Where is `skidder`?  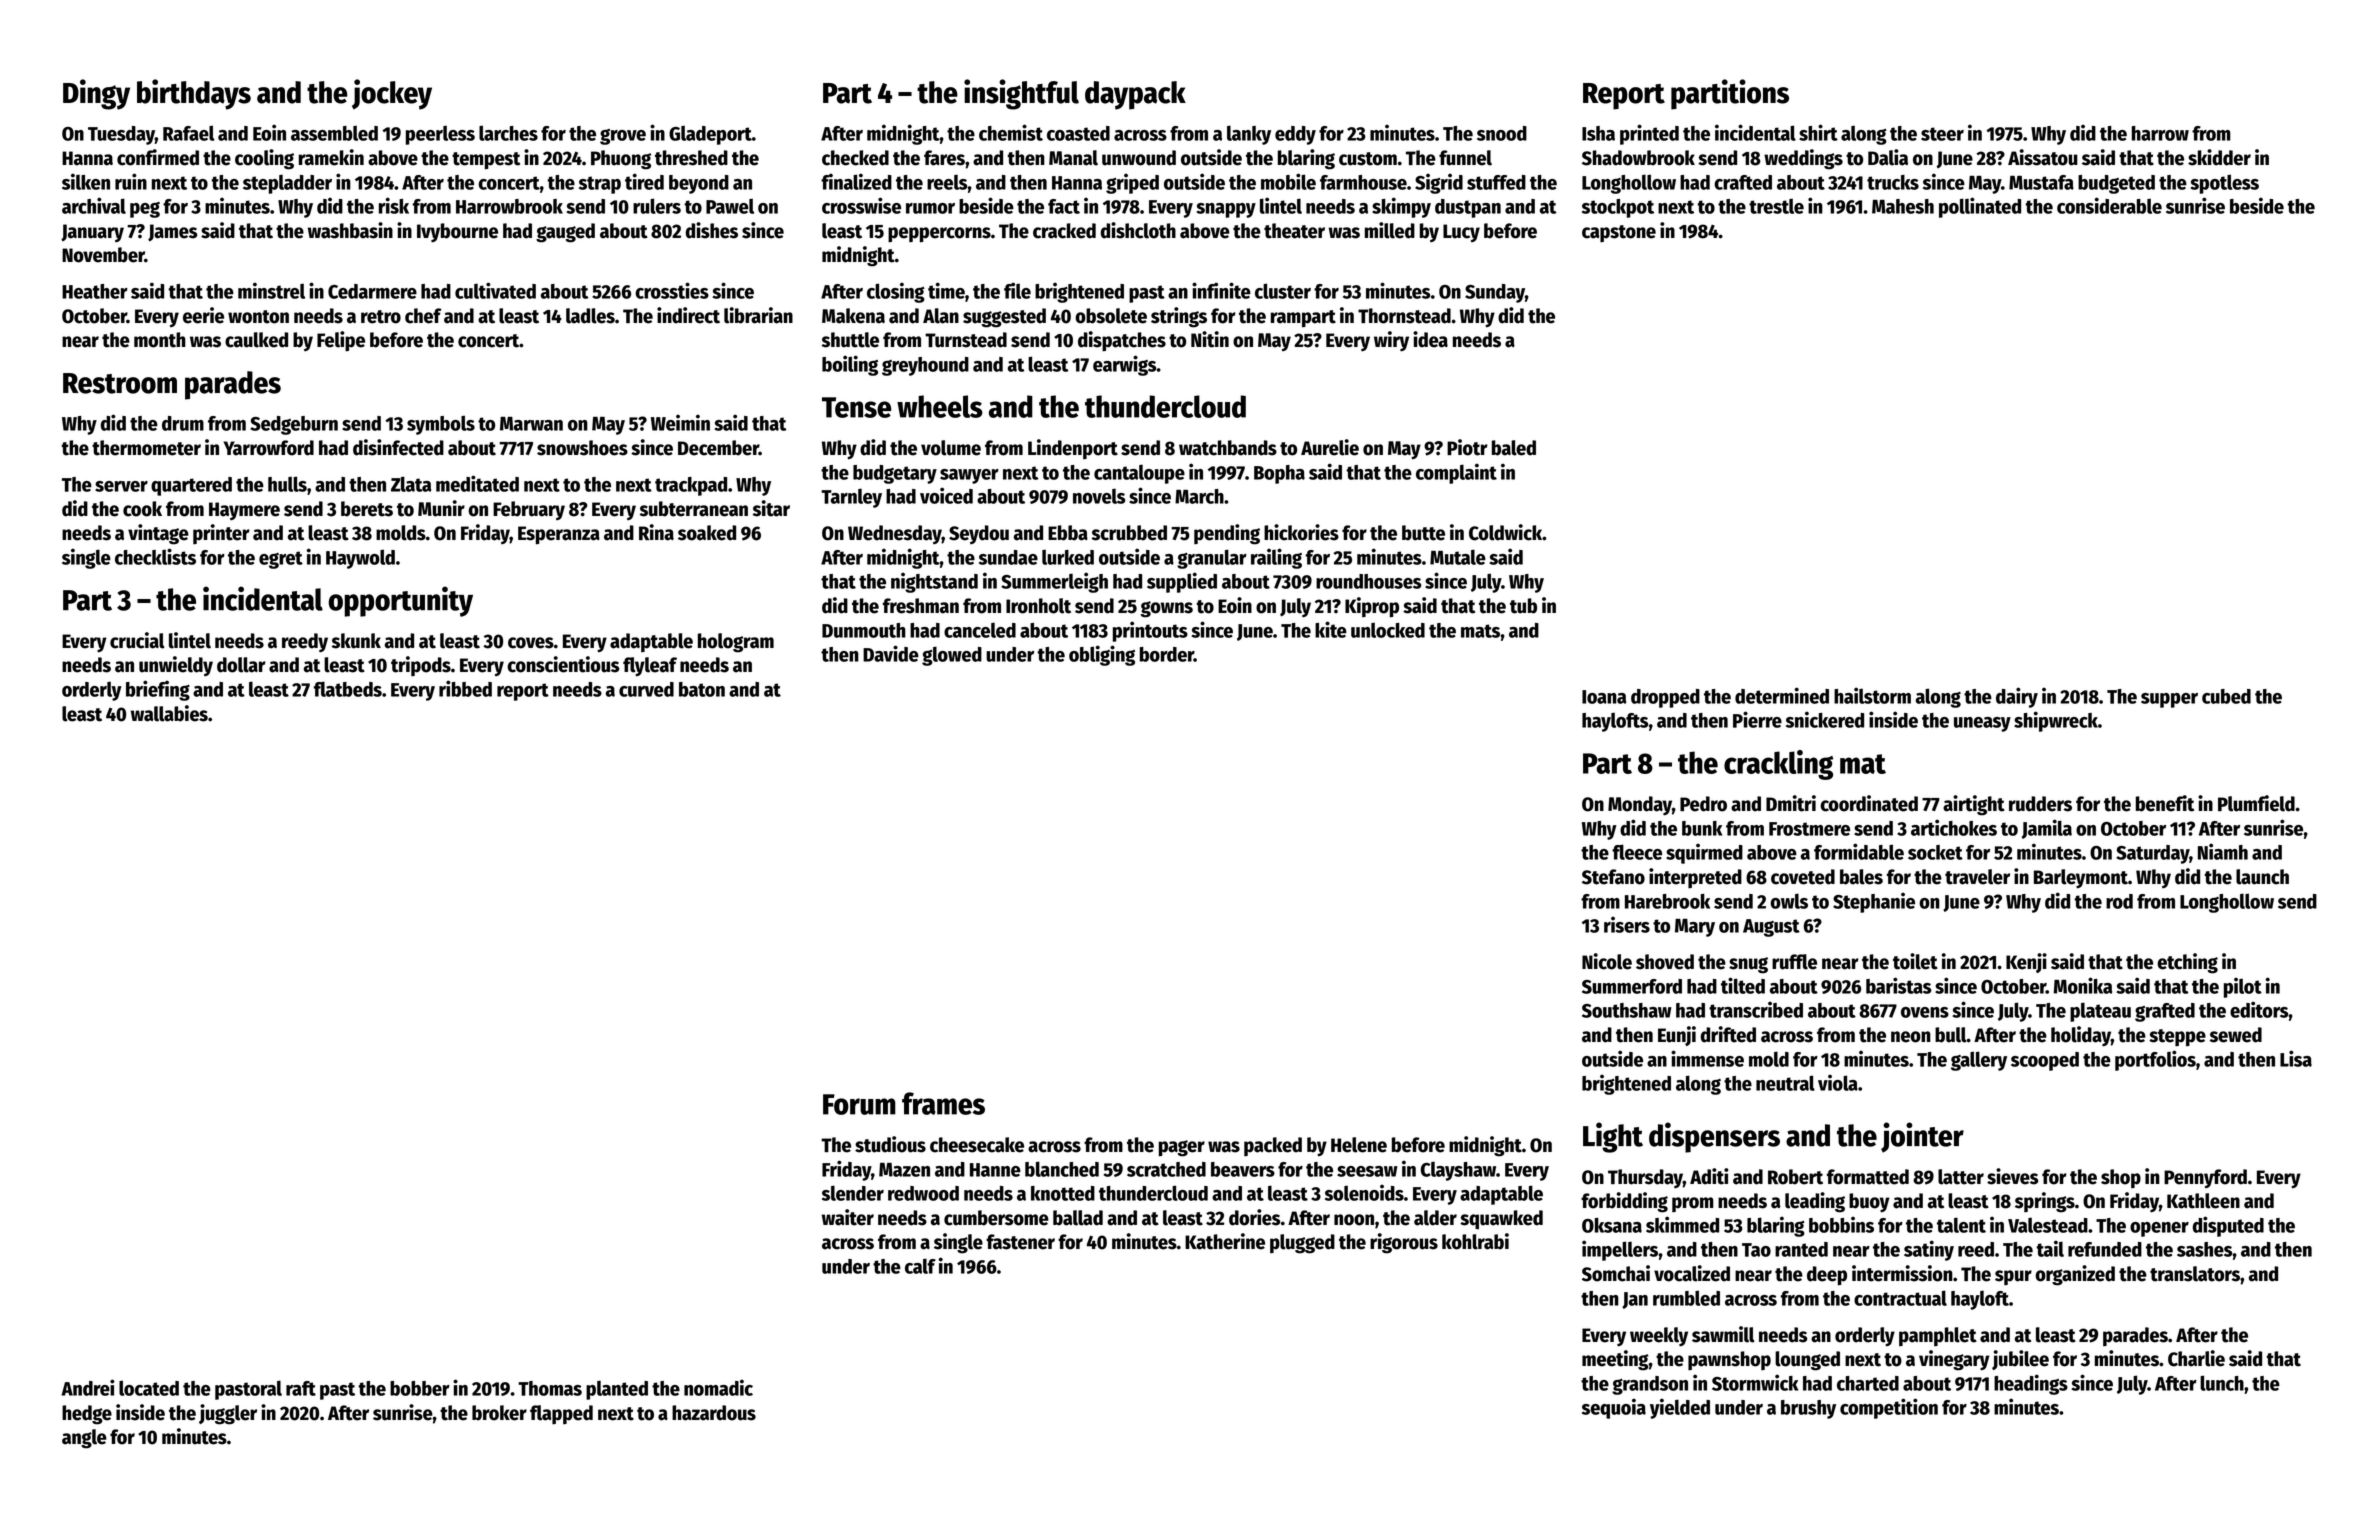 skidder is located at coordinates (2219, 157).
